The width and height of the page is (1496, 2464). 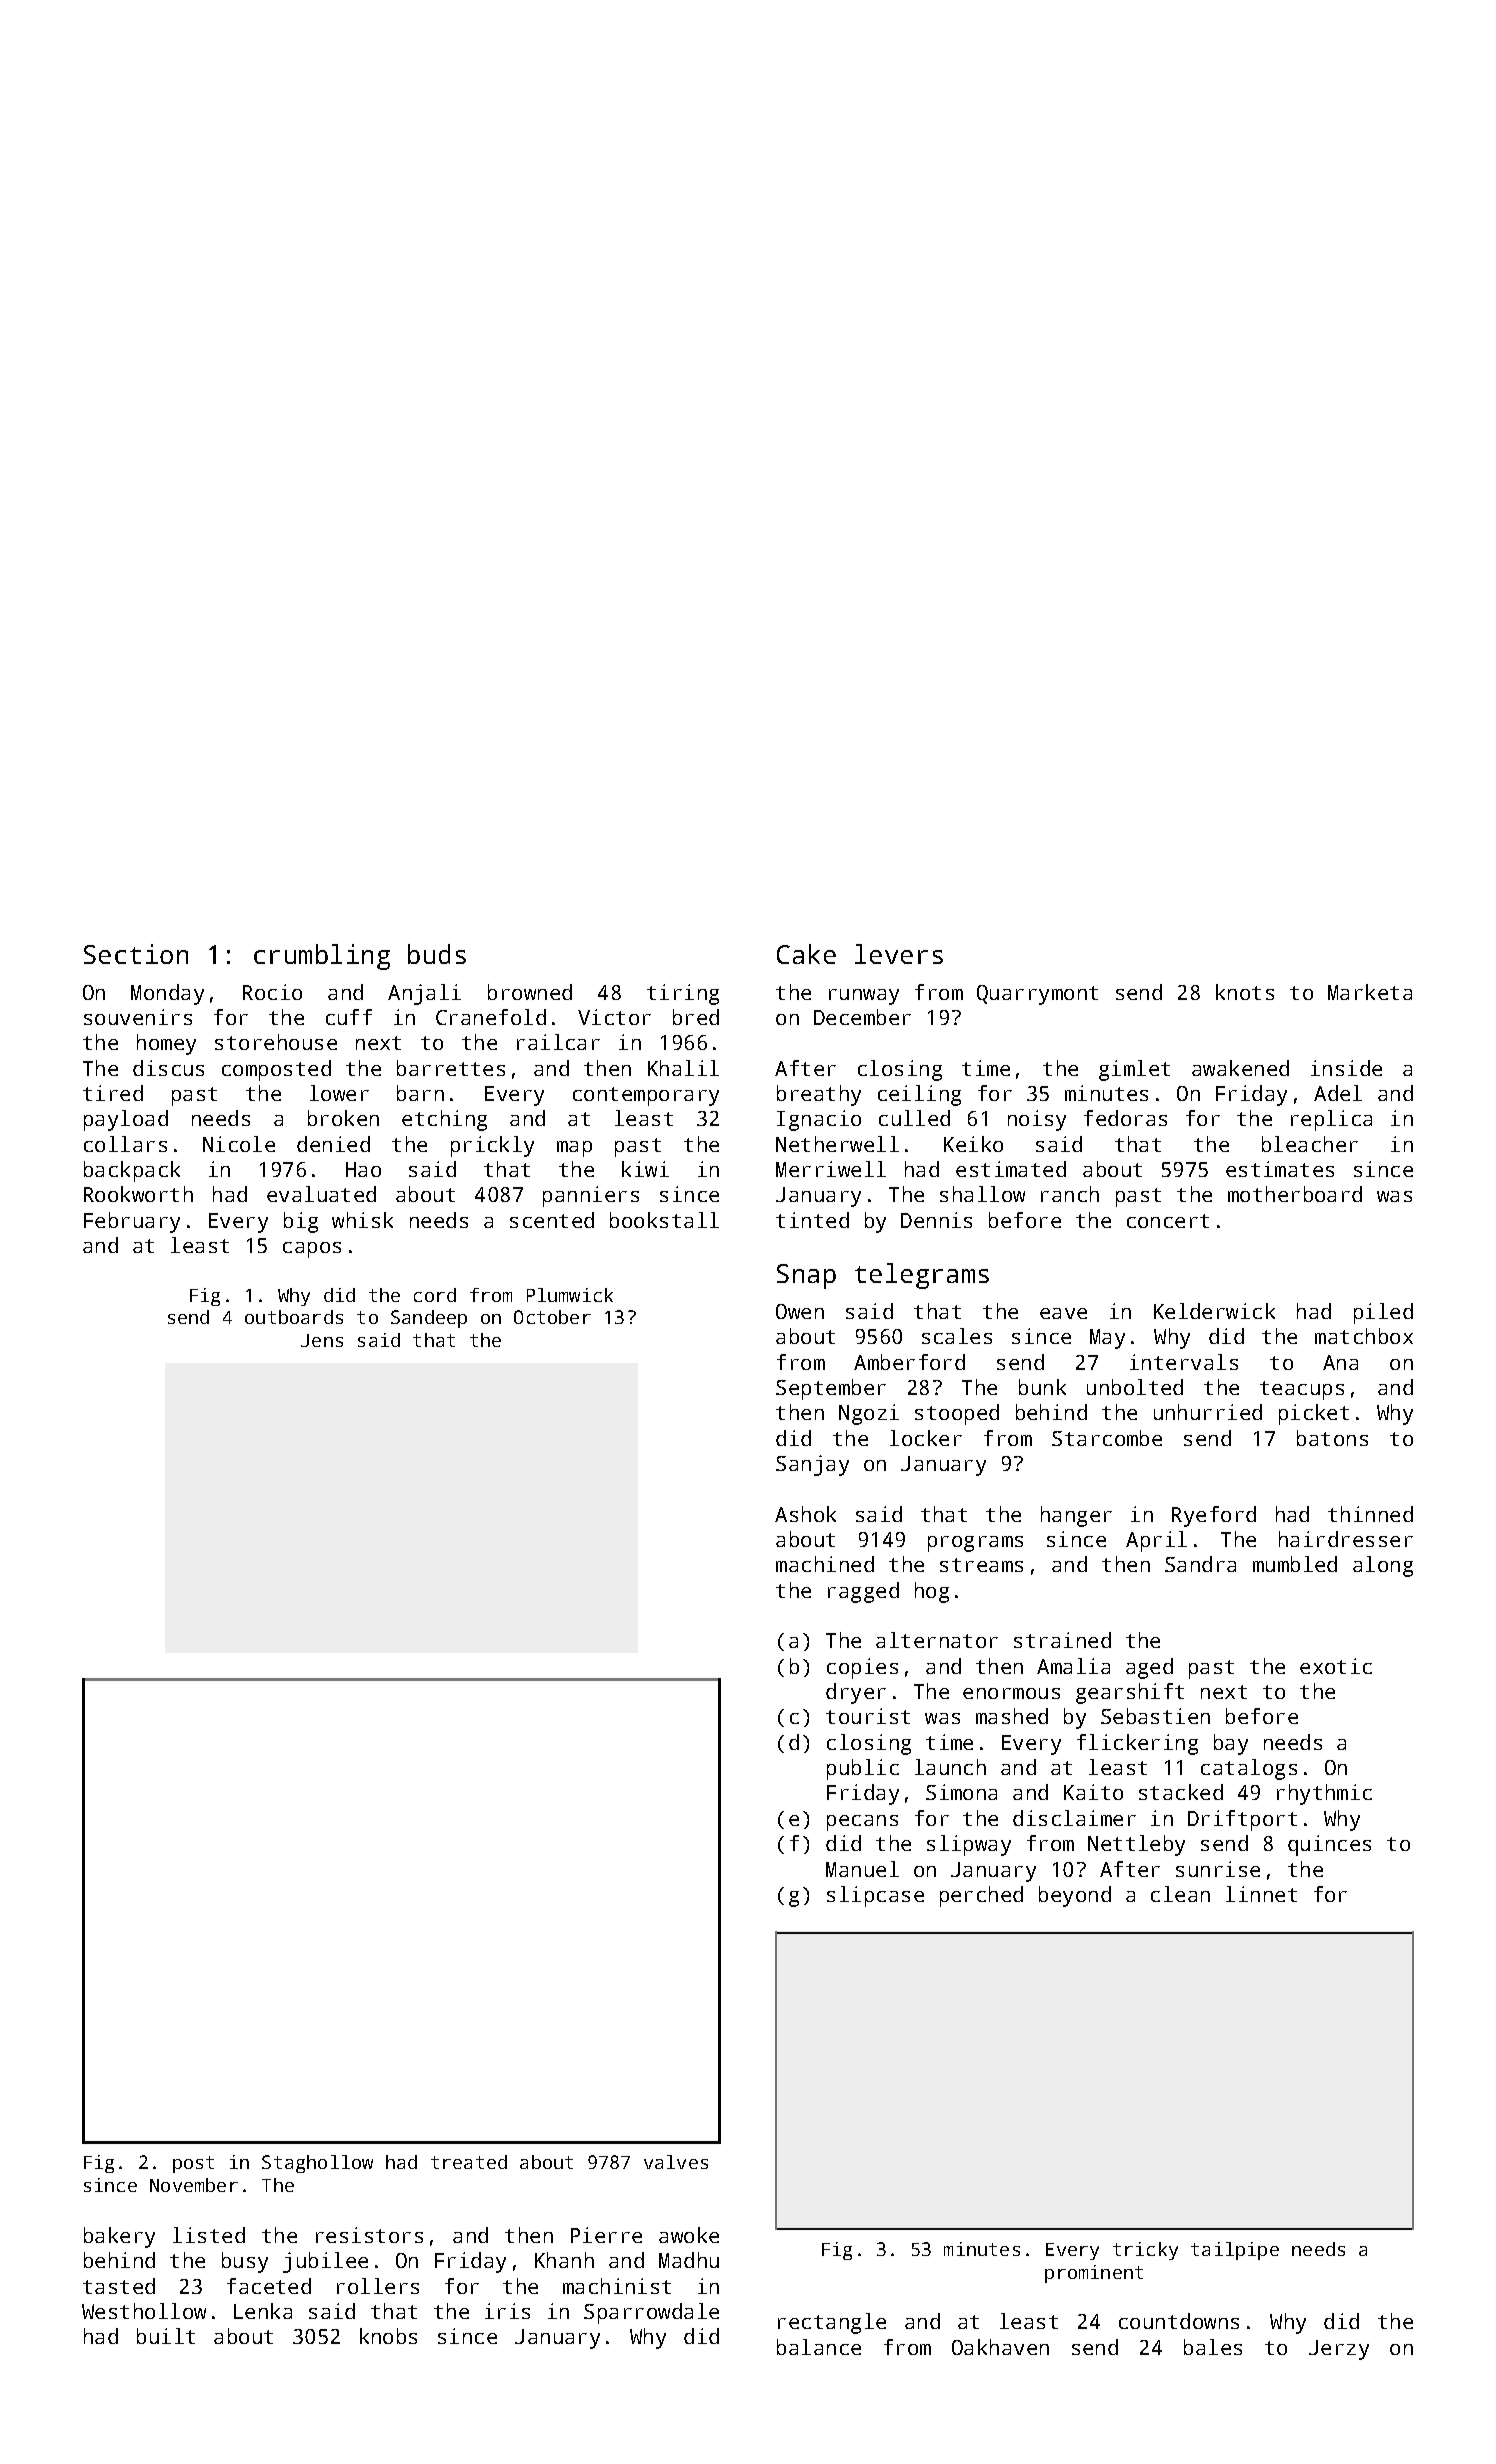 I want to click on February, so click(x=132, y=1222).
